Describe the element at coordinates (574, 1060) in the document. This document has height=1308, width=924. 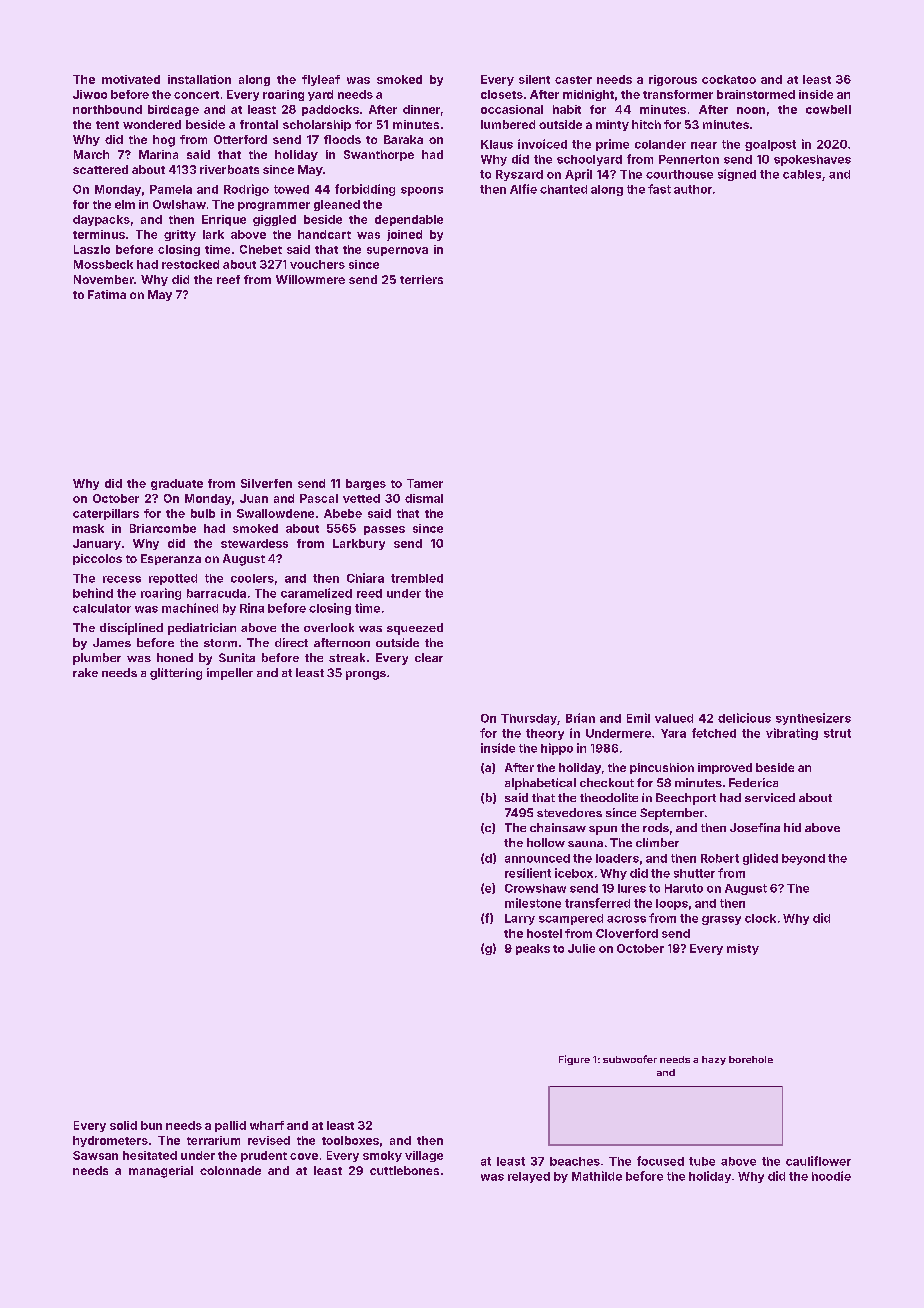
I see `Figure` at that location.
